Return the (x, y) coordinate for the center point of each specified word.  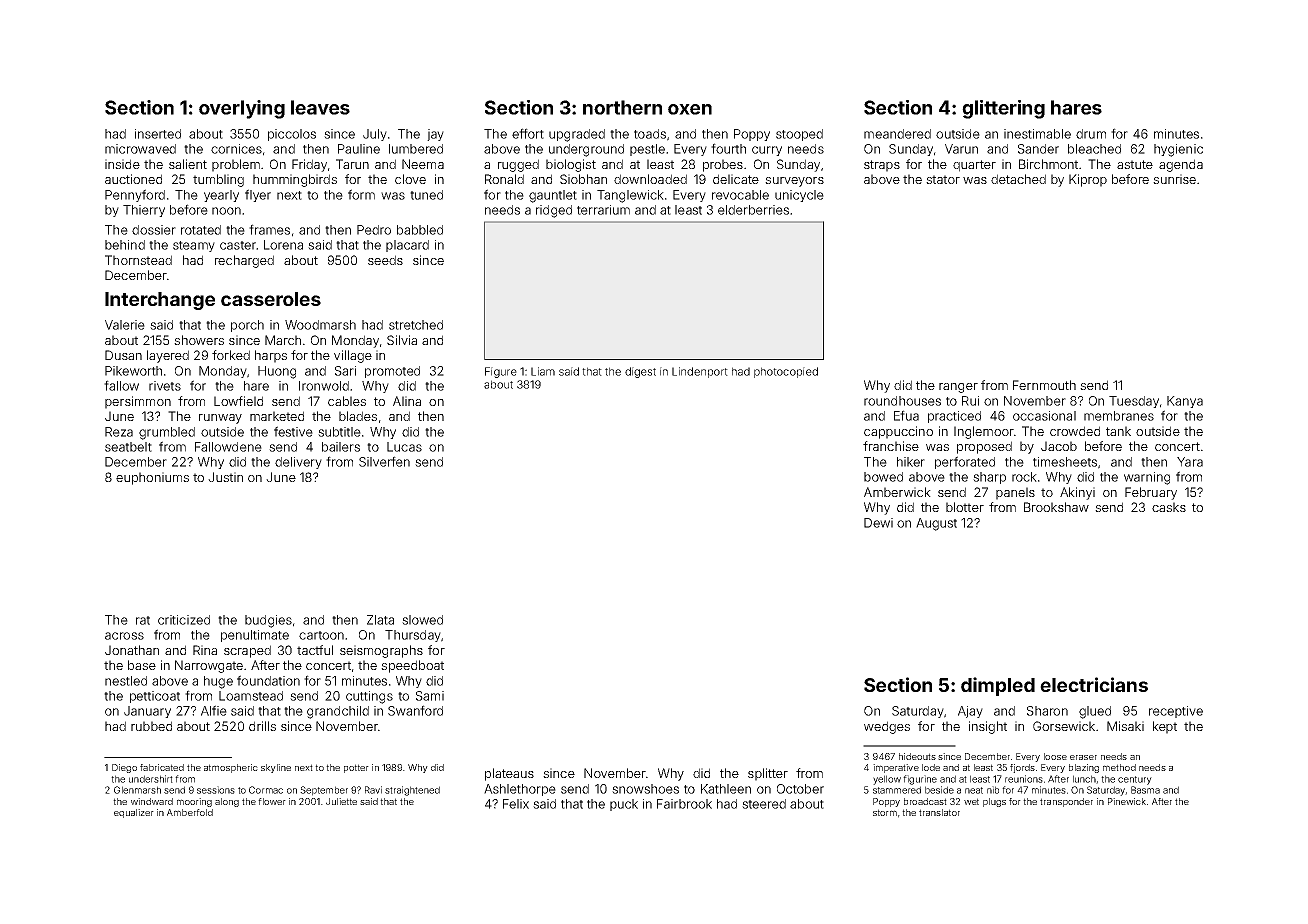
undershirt (151, 779)
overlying (242, 109)
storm (885, 812)
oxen (690, 109)
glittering (1003, 109)
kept (1165, 727)
